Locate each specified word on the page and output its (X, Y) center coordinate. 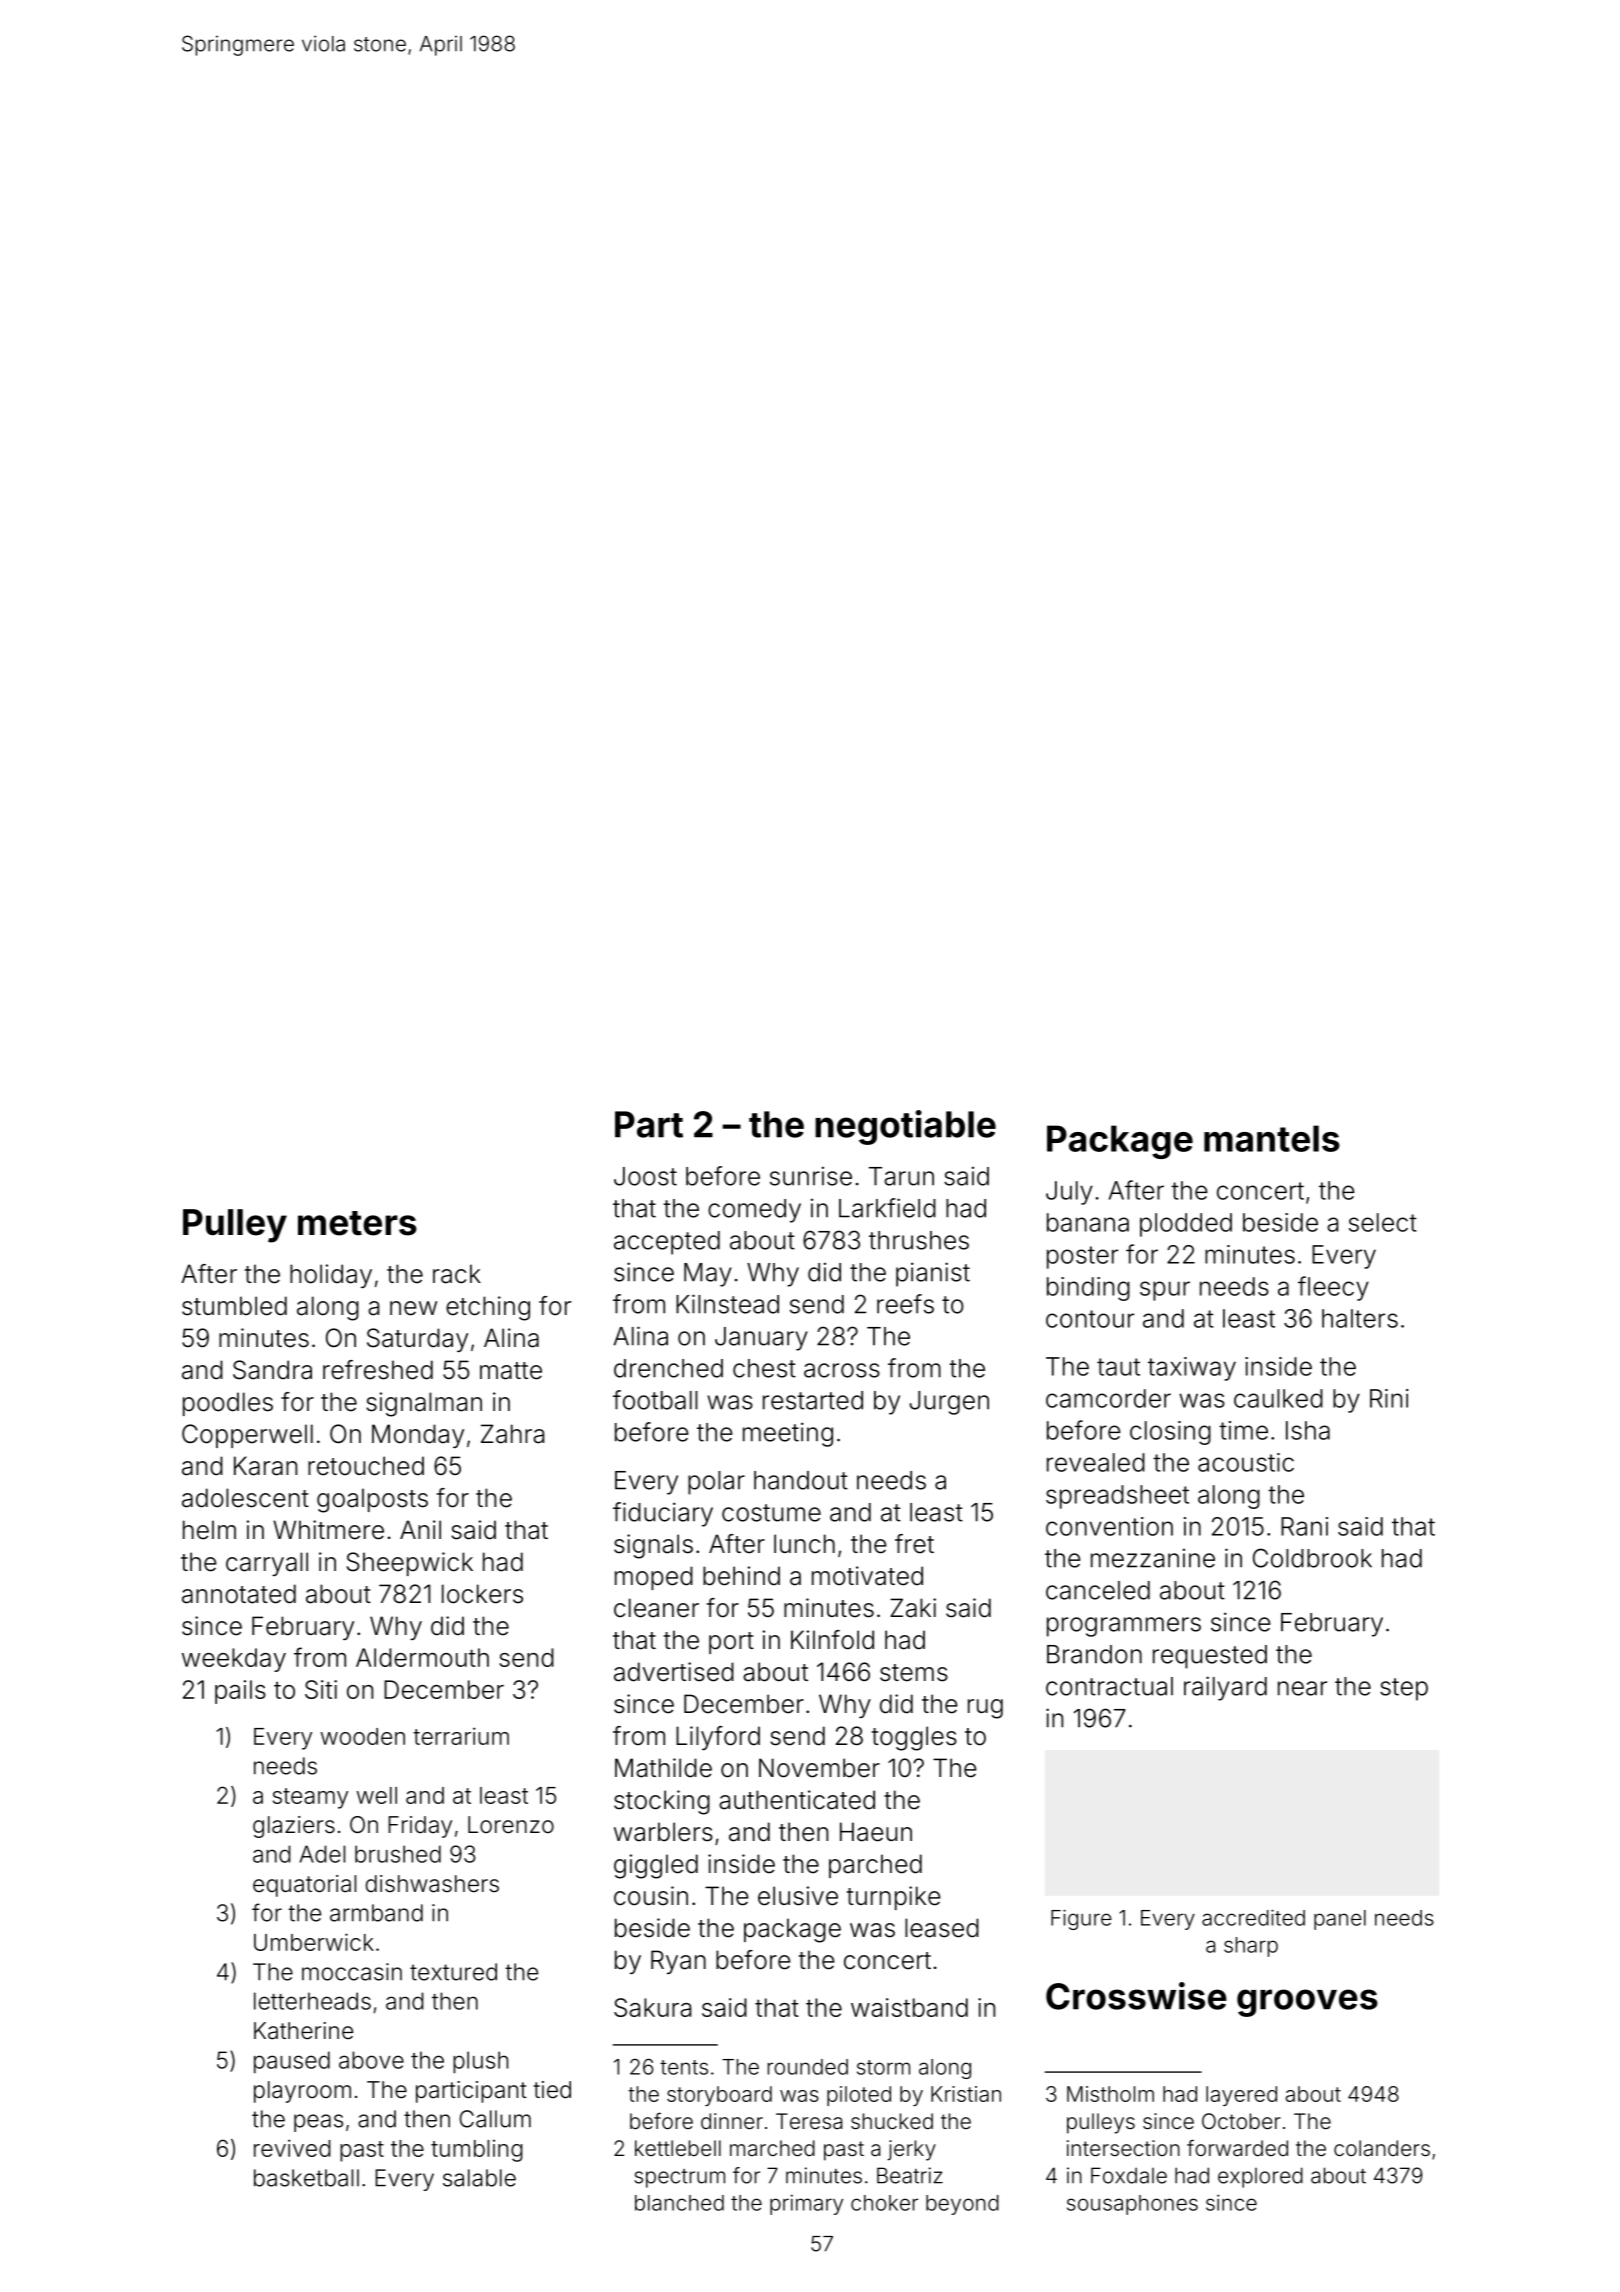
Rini (1389, 1398)
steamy (310, 1798)
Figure (1081, 1919)
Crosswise (1136, 1996)
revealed (1096, 1462)
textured (453, 1972)
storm (883, 2067)
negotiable (905, 1127)
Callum (495, 2119)
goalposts (372, 1500)
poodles (228, 1404)
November (819, 1768)
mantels (1272, 1138)
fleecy (1333, 1288)
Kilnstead (727, 1304)
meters (357, 1223)
